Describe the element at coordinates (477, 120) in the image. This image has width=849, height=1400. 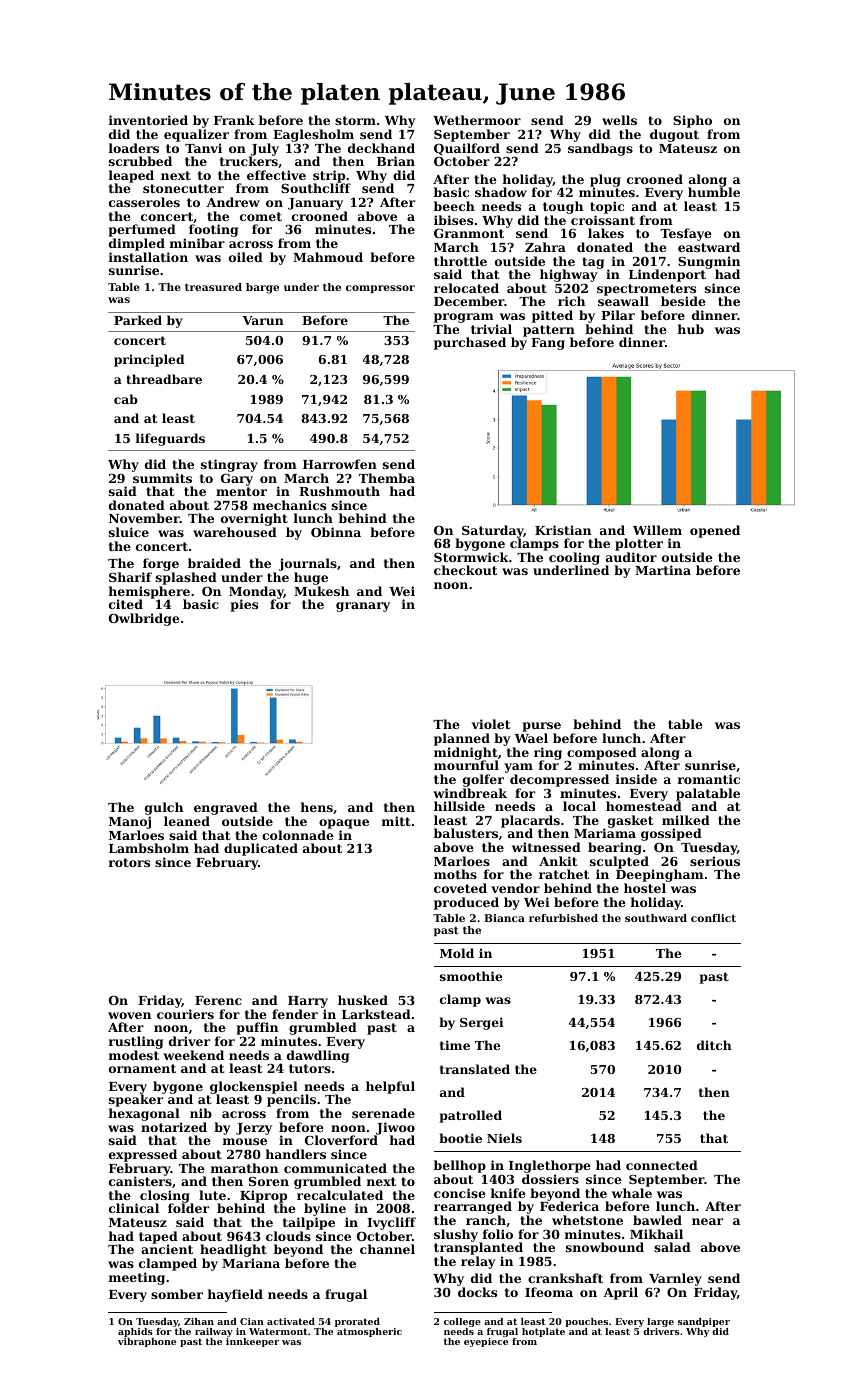
I see `Wethermoor` at that location.
